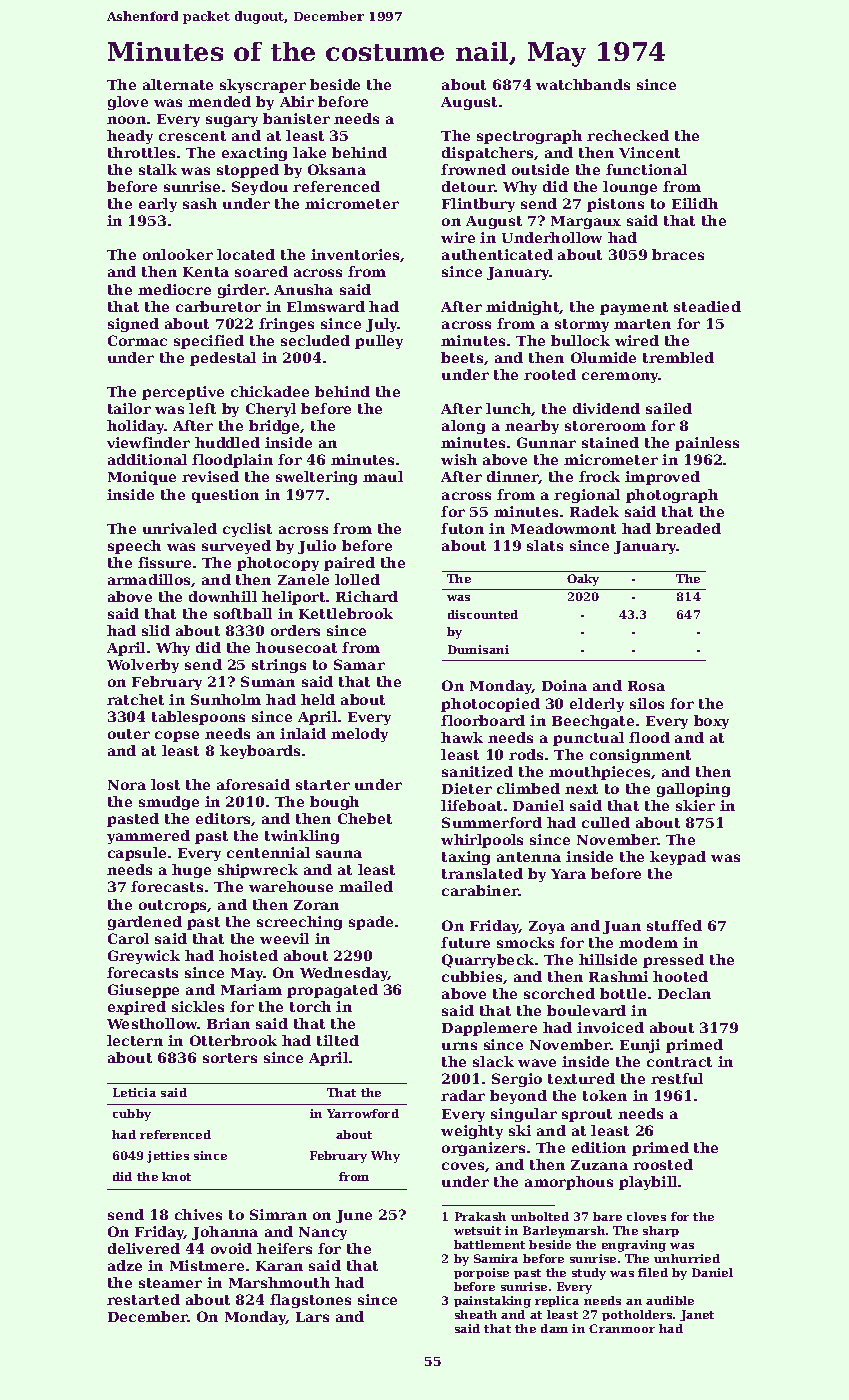 The height and width of the screenshot is (1400, 849). What do you see at coordinates (467, 788) in the screenshot?
I see `Dieter` at bounding box center [467, 788].
